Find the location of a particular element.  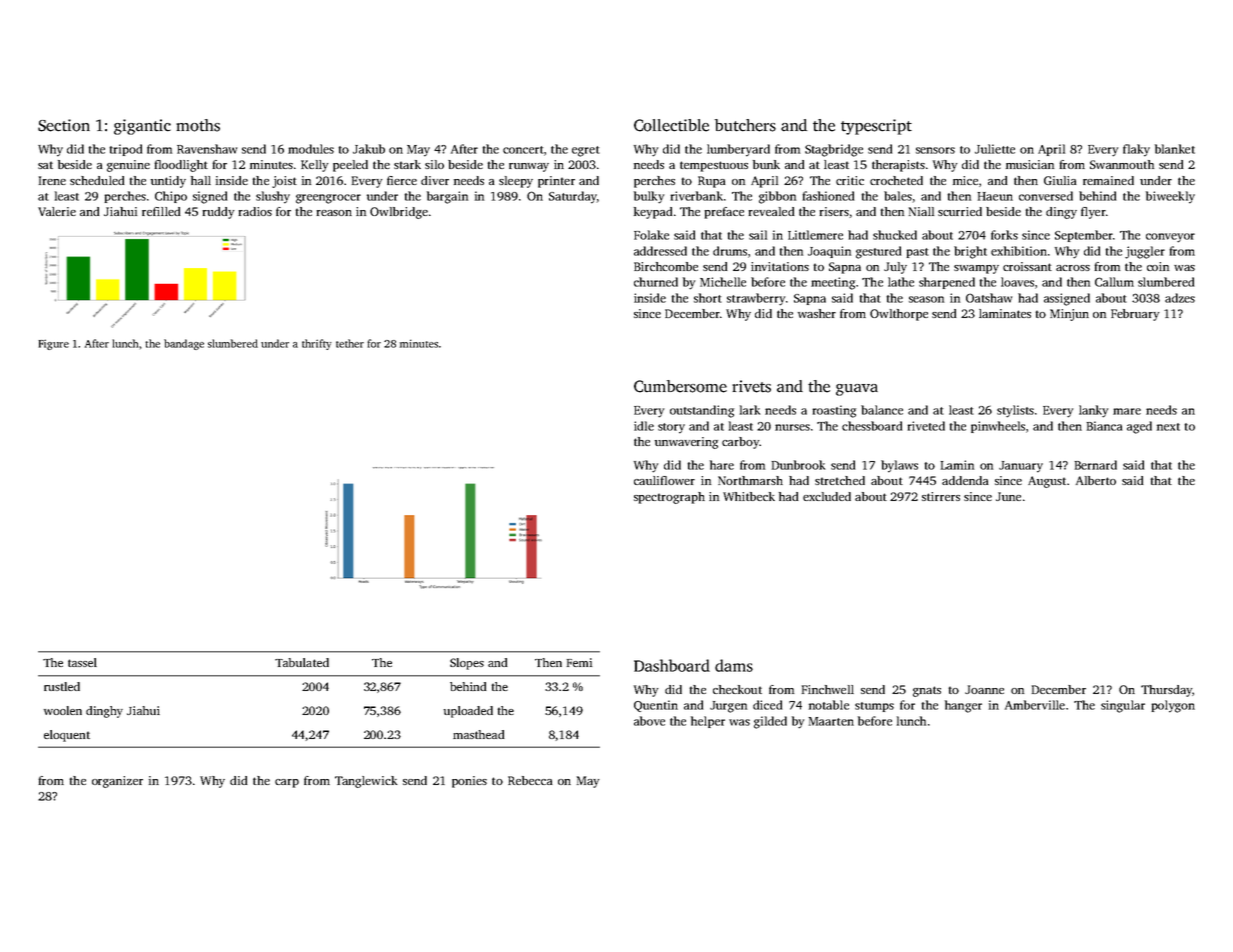

flaky is located at coordinates (1136, 150).
